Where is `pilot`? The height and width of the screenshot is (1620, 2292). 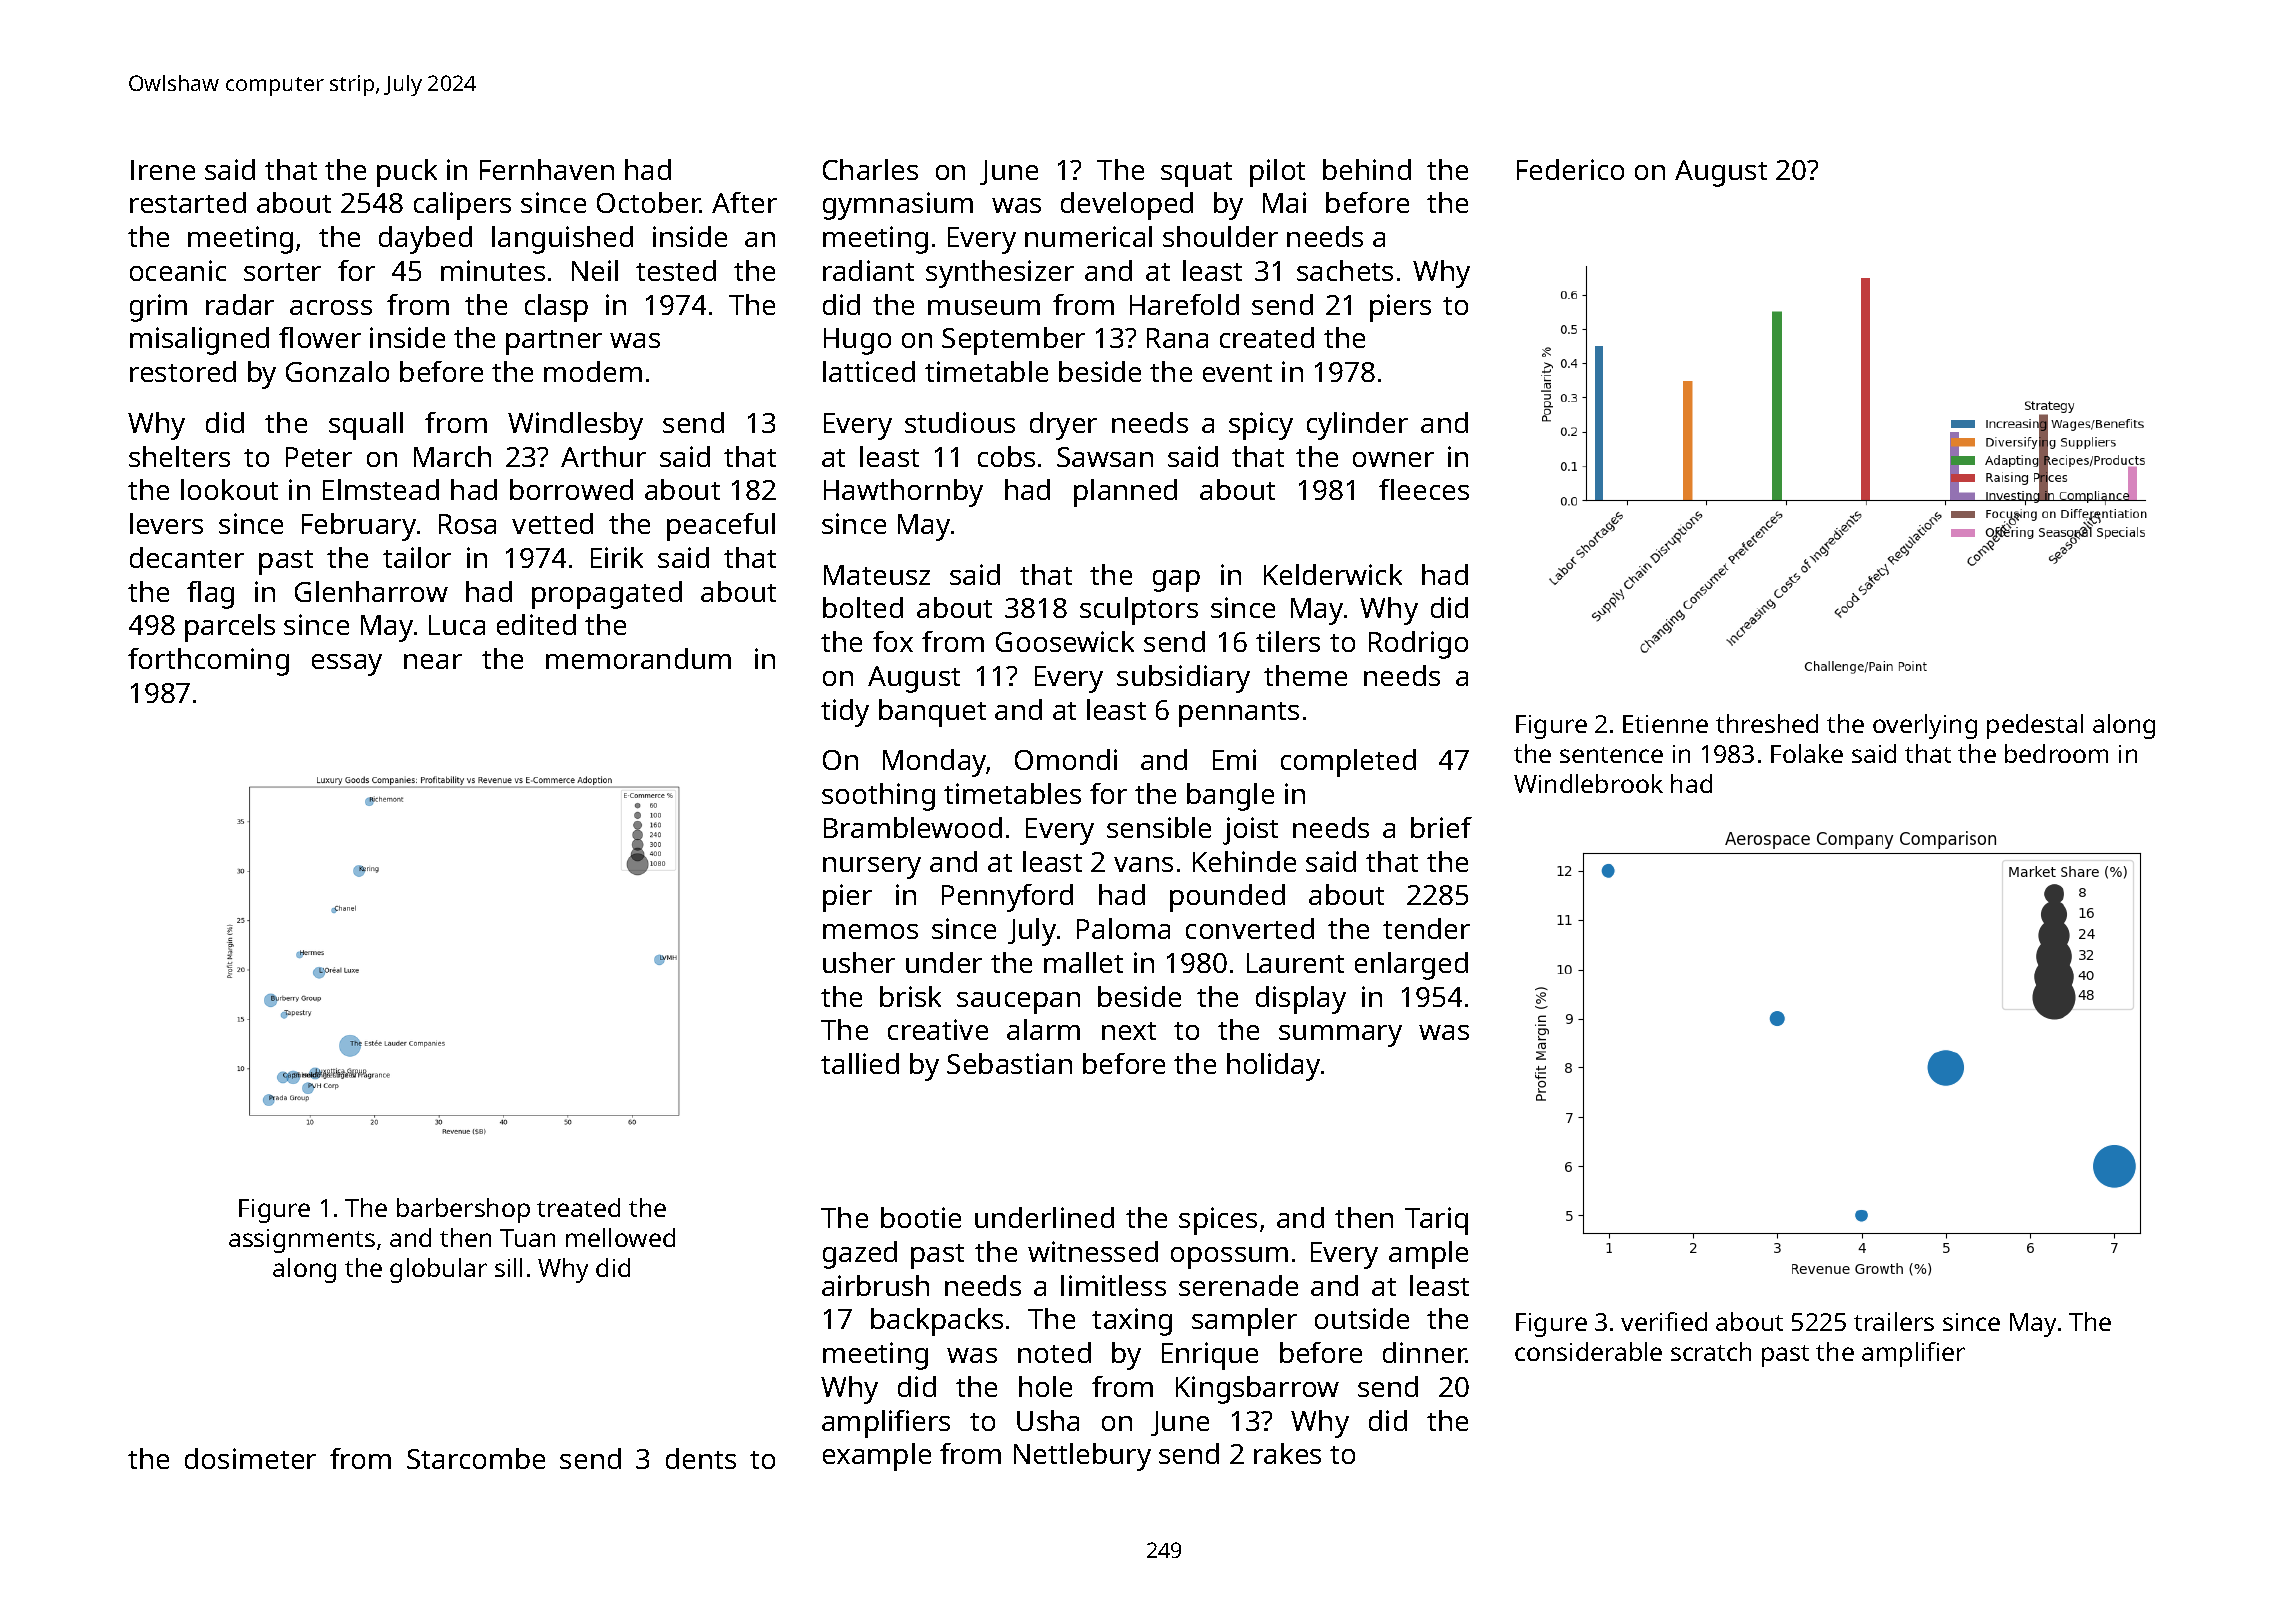 pilot is located at coordinates (1277, 173).
